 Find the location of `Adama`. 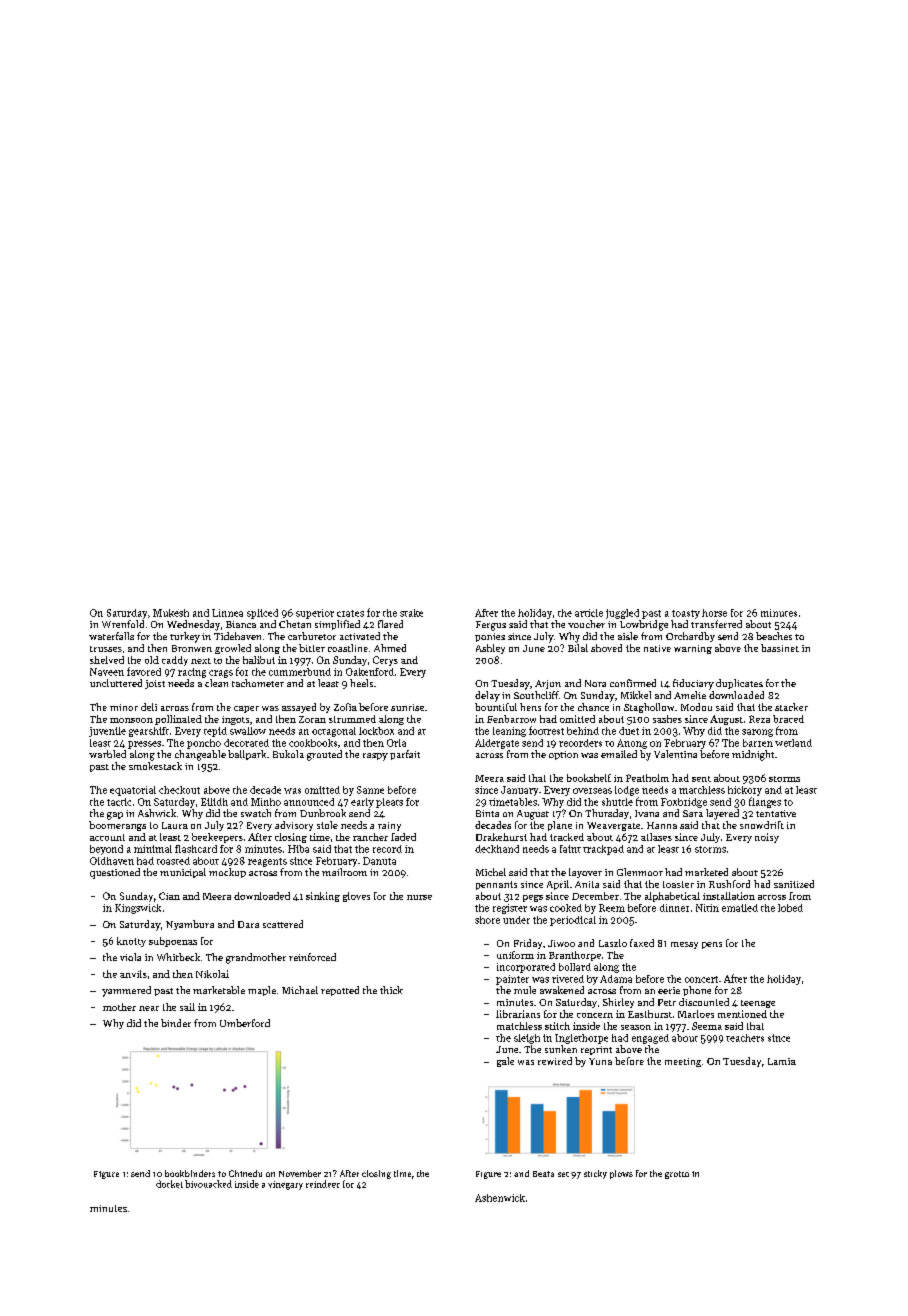

Adama is located at coordinates (616, 979).
